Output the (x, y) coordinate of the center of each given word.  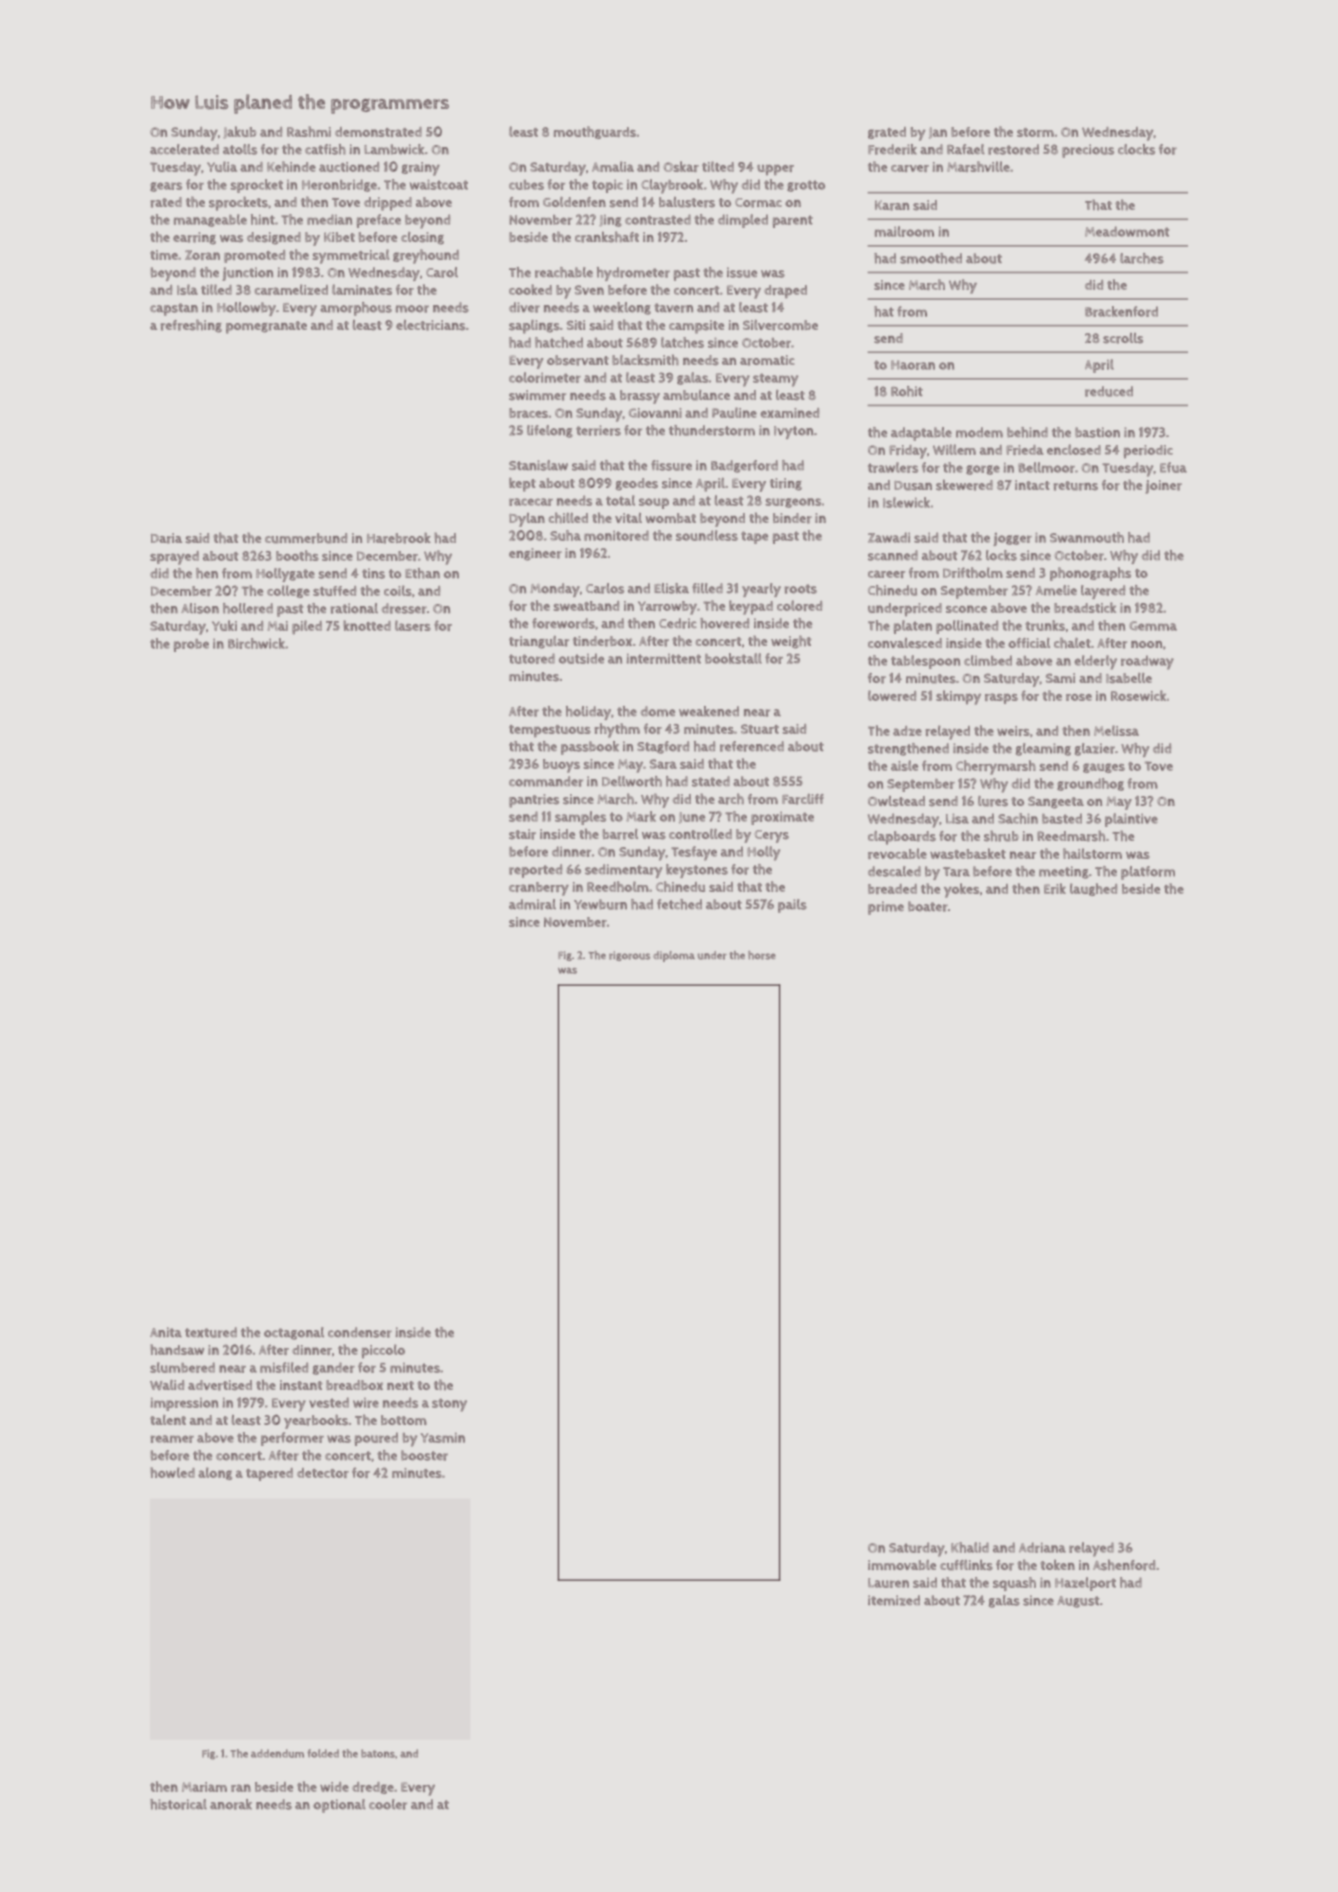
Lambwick (394, 149)
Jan (938, 133)
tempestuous (550, 731)
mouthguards (595, 132)
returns (1076, 486)
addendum (277, 1753)
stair (522, 834)
